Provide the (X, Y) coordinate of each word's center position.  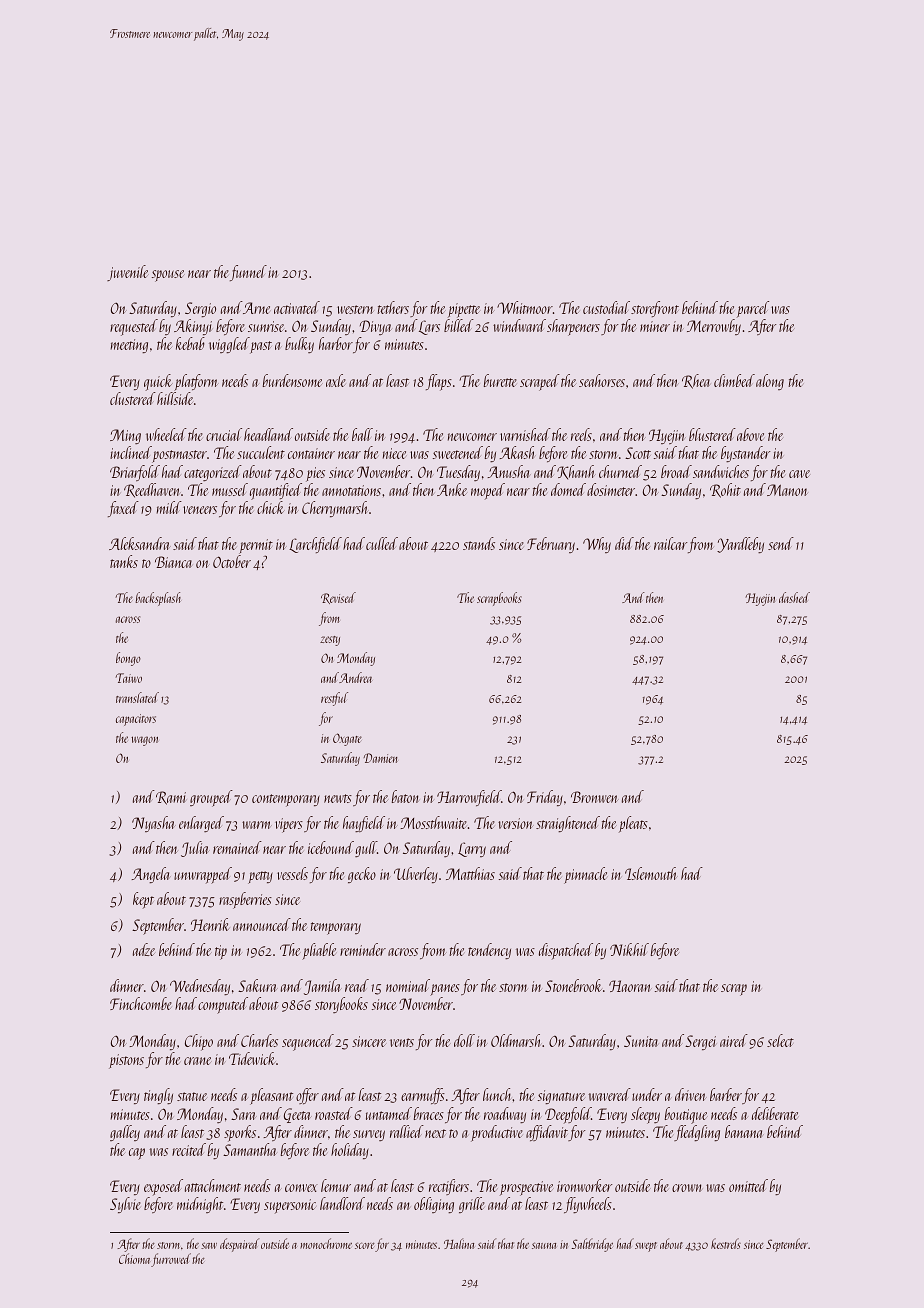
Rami (171, 798)
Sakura (257, 985)
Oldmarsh (515, 1040)
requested (134, 327)
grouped (211, 798)
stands (479, 543)
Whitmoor (525, 307)
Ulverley (416, 875)
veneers (200, 510)
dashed (794, 597)
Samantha (250, 1149)
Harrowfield (469, 798)
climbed (734, 380)
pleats (633, 824)
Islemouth (651, 873)
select (780, 1040)
